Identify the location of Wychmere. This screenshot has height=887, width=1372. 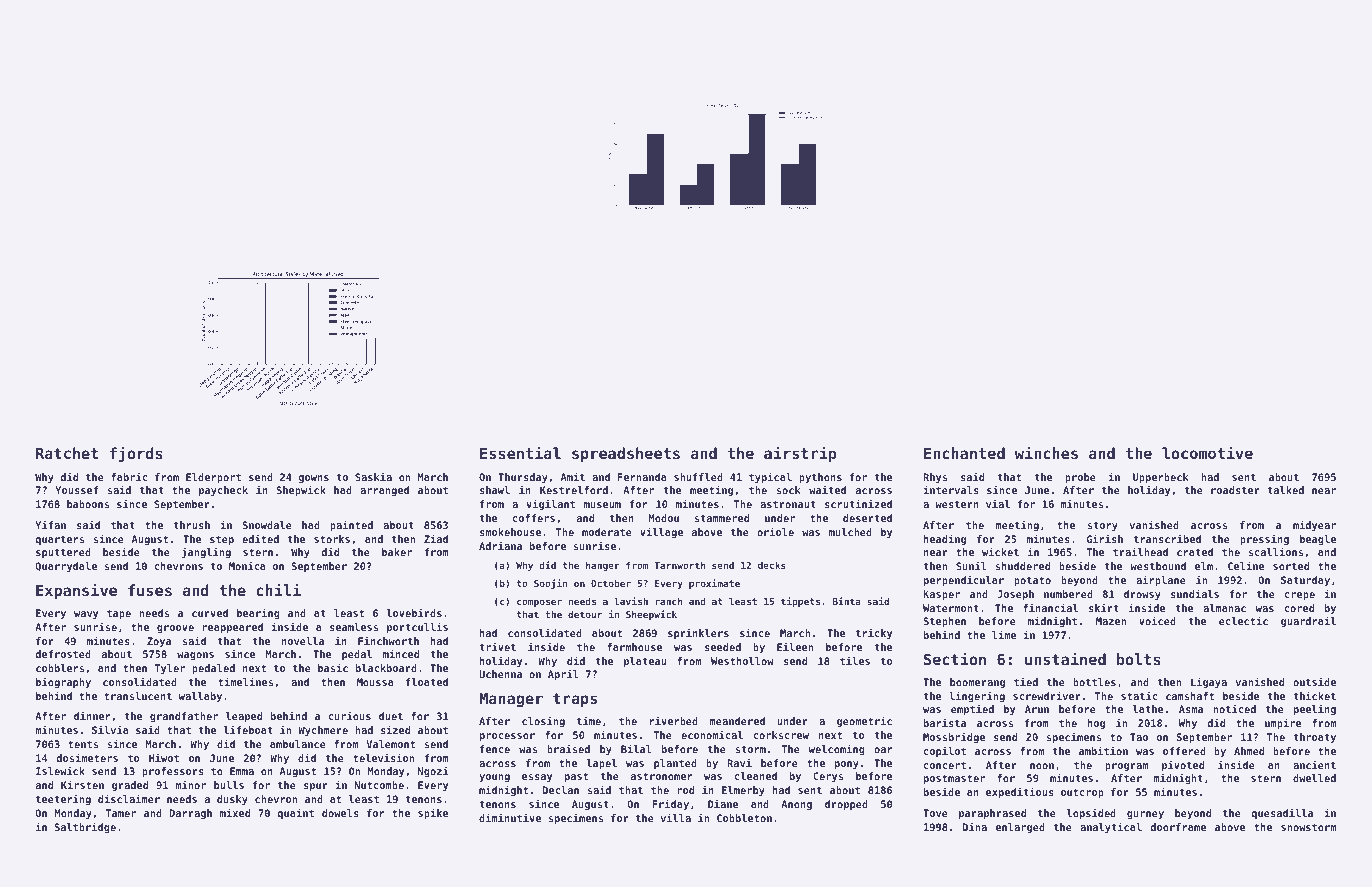
(323, 731).
